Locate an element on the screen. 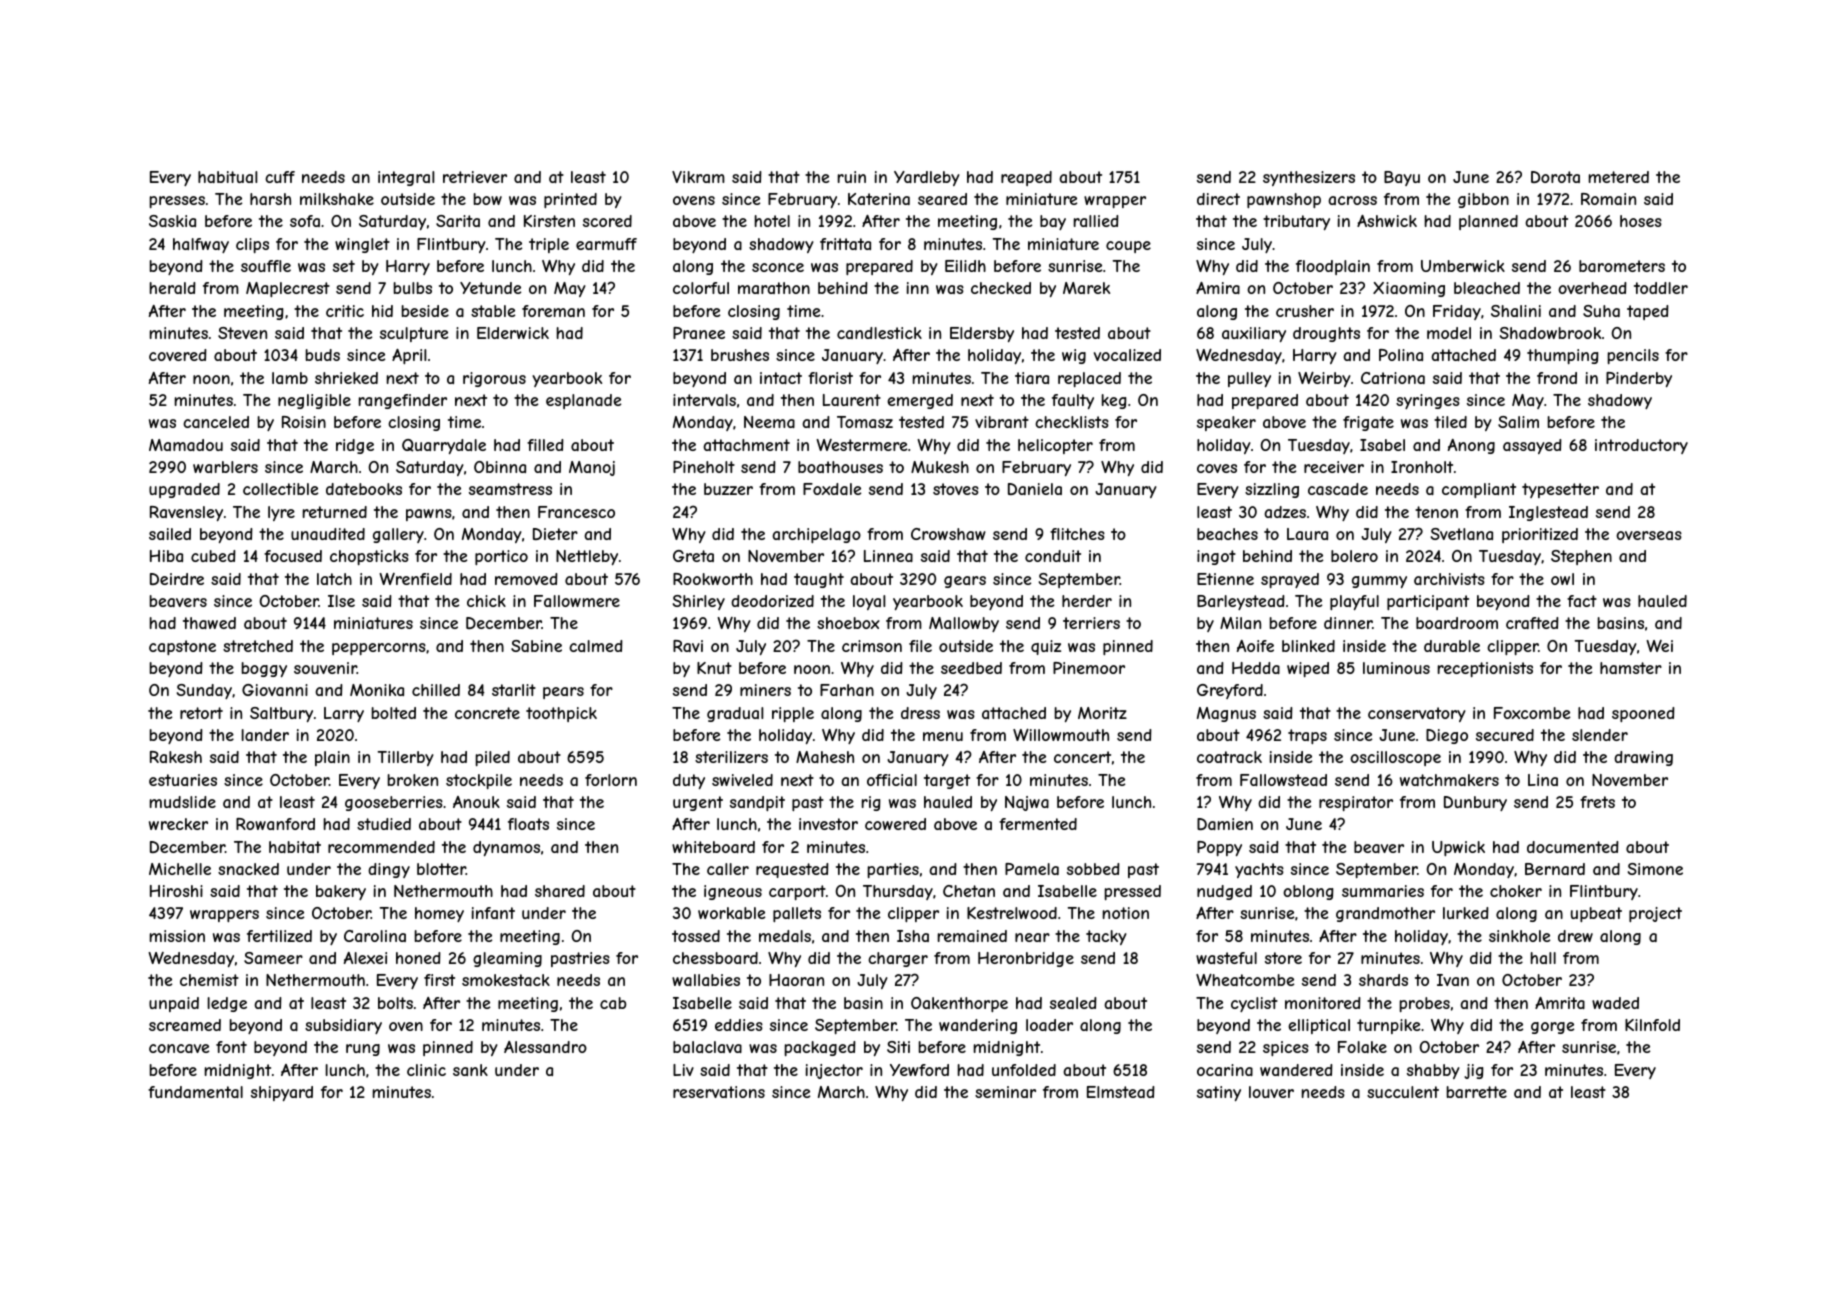  ruin is located at coordinates (852, 177).
